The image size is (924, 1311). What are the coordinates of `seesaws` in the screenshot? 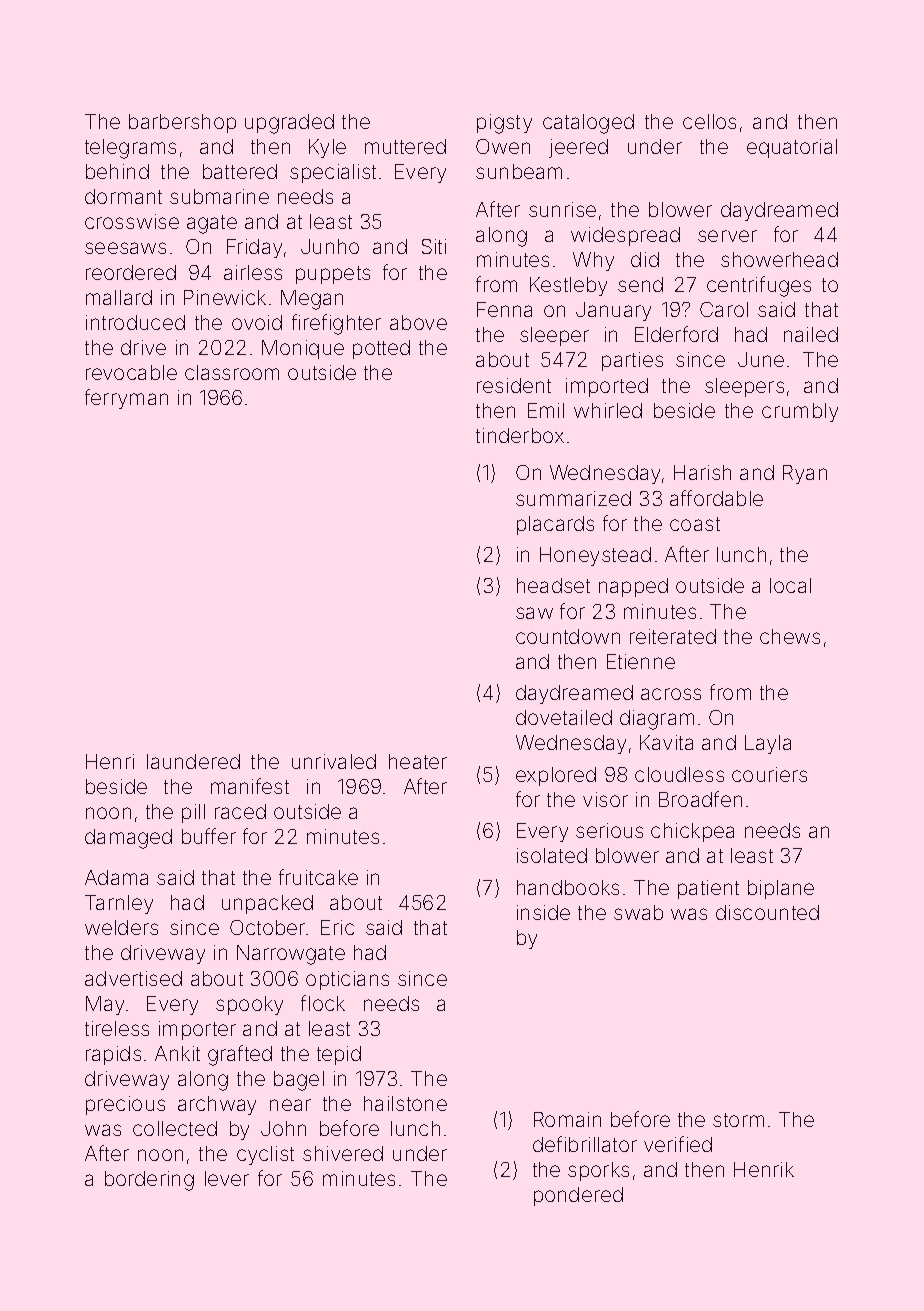 It's located at (125, 248).
